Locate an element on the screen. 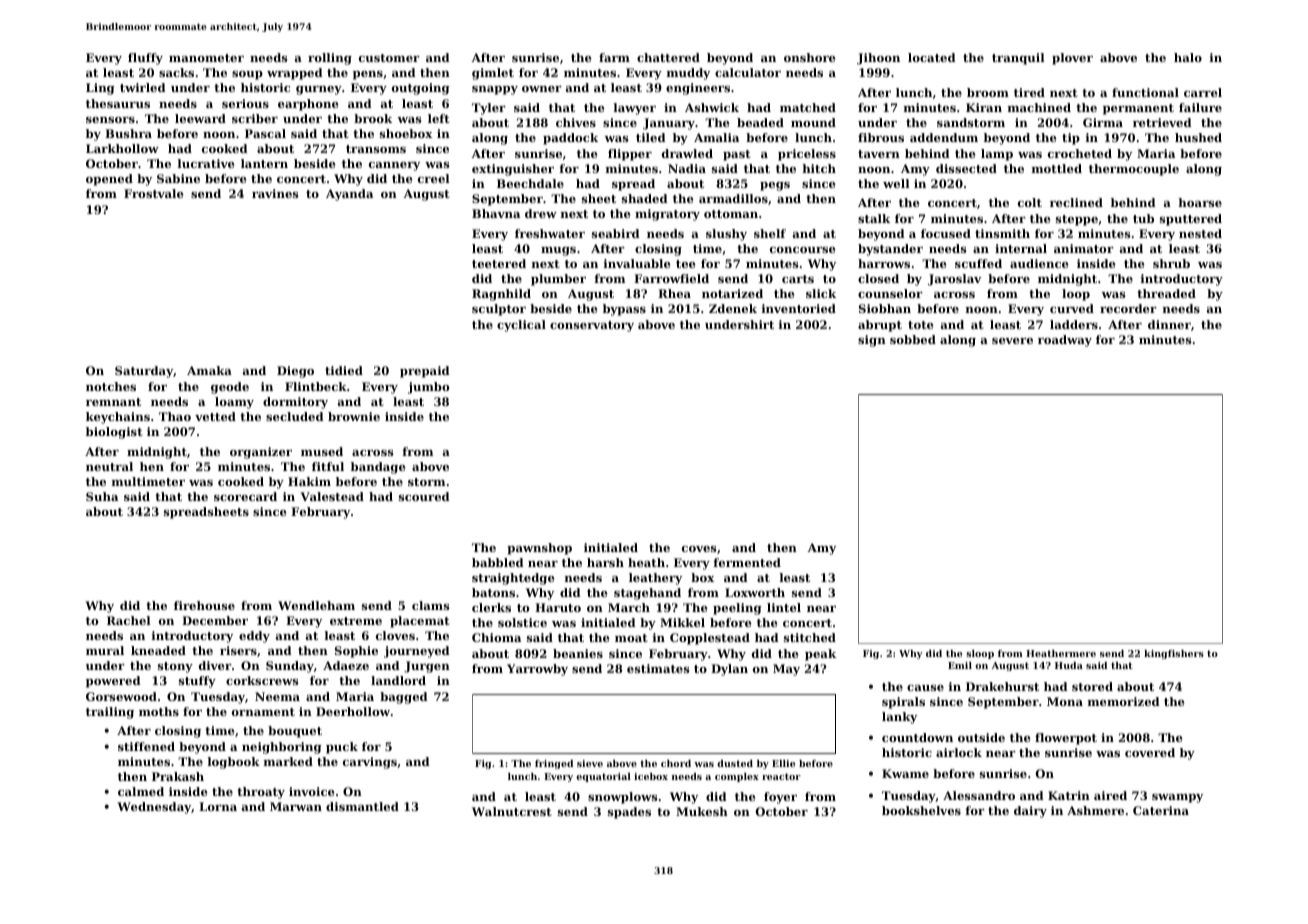 The image size is (1308, 924). outgoing is located at coordinates (420, 89).
